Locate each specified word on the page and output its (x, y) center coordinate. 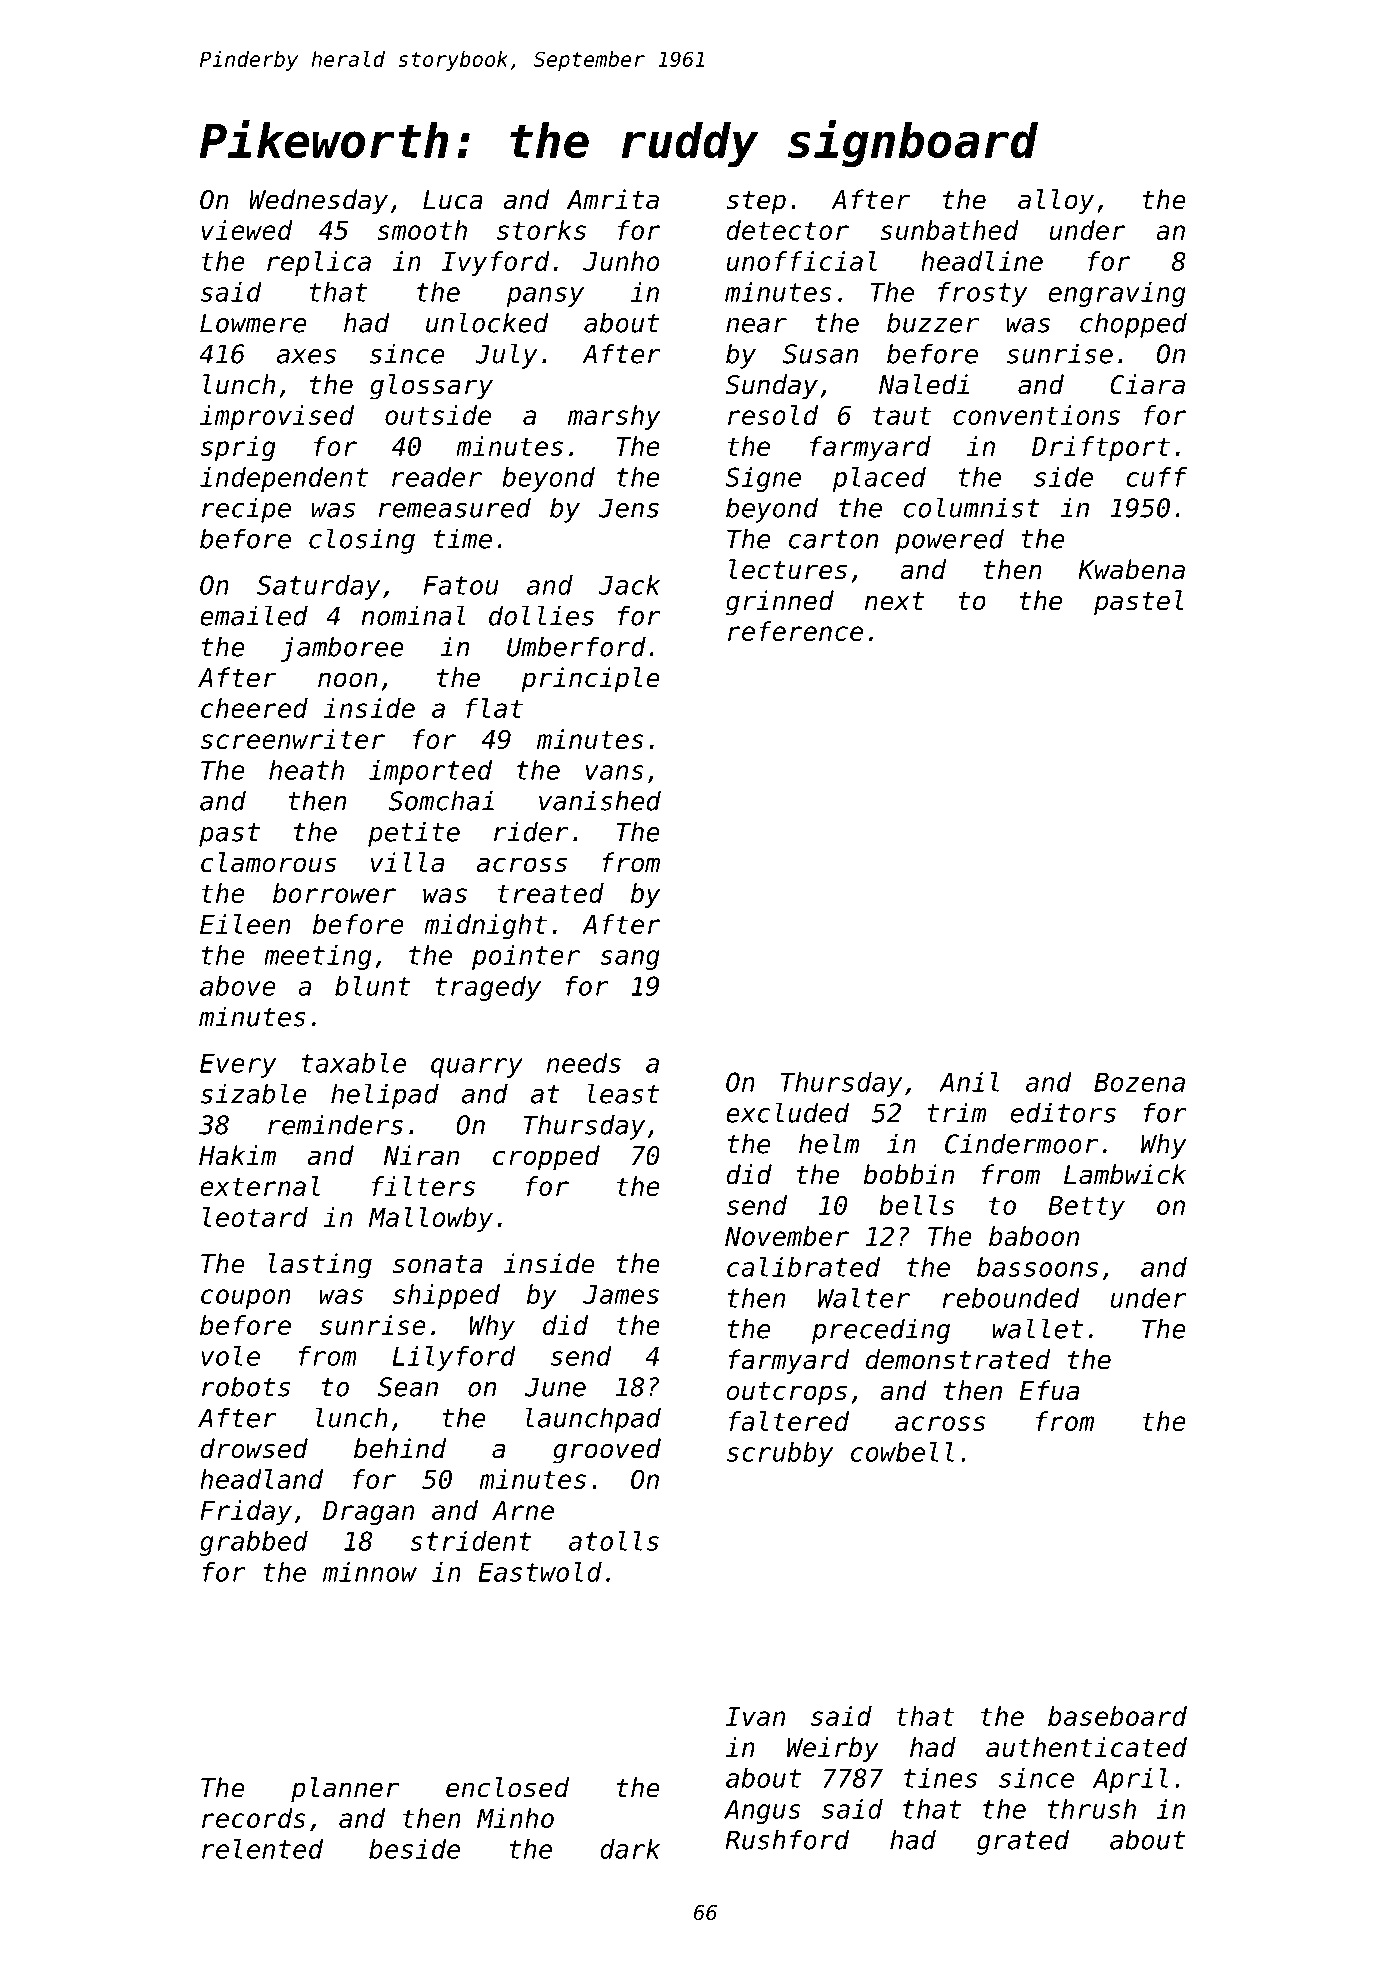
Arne (523, 1510)
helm (829, 1143)
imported (430, 772)
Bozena (1139, 1082)
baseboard (1117, 1716)
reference (795, 631)
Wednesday (319, 202)
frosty (983, 294)
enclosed (507, 1787)
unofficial (802, 261)
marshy (614, 417)
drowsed (254, 1448)
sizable (253, 1093)
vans (615, 772)
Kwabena (1131, 569)
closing (362, 541)
